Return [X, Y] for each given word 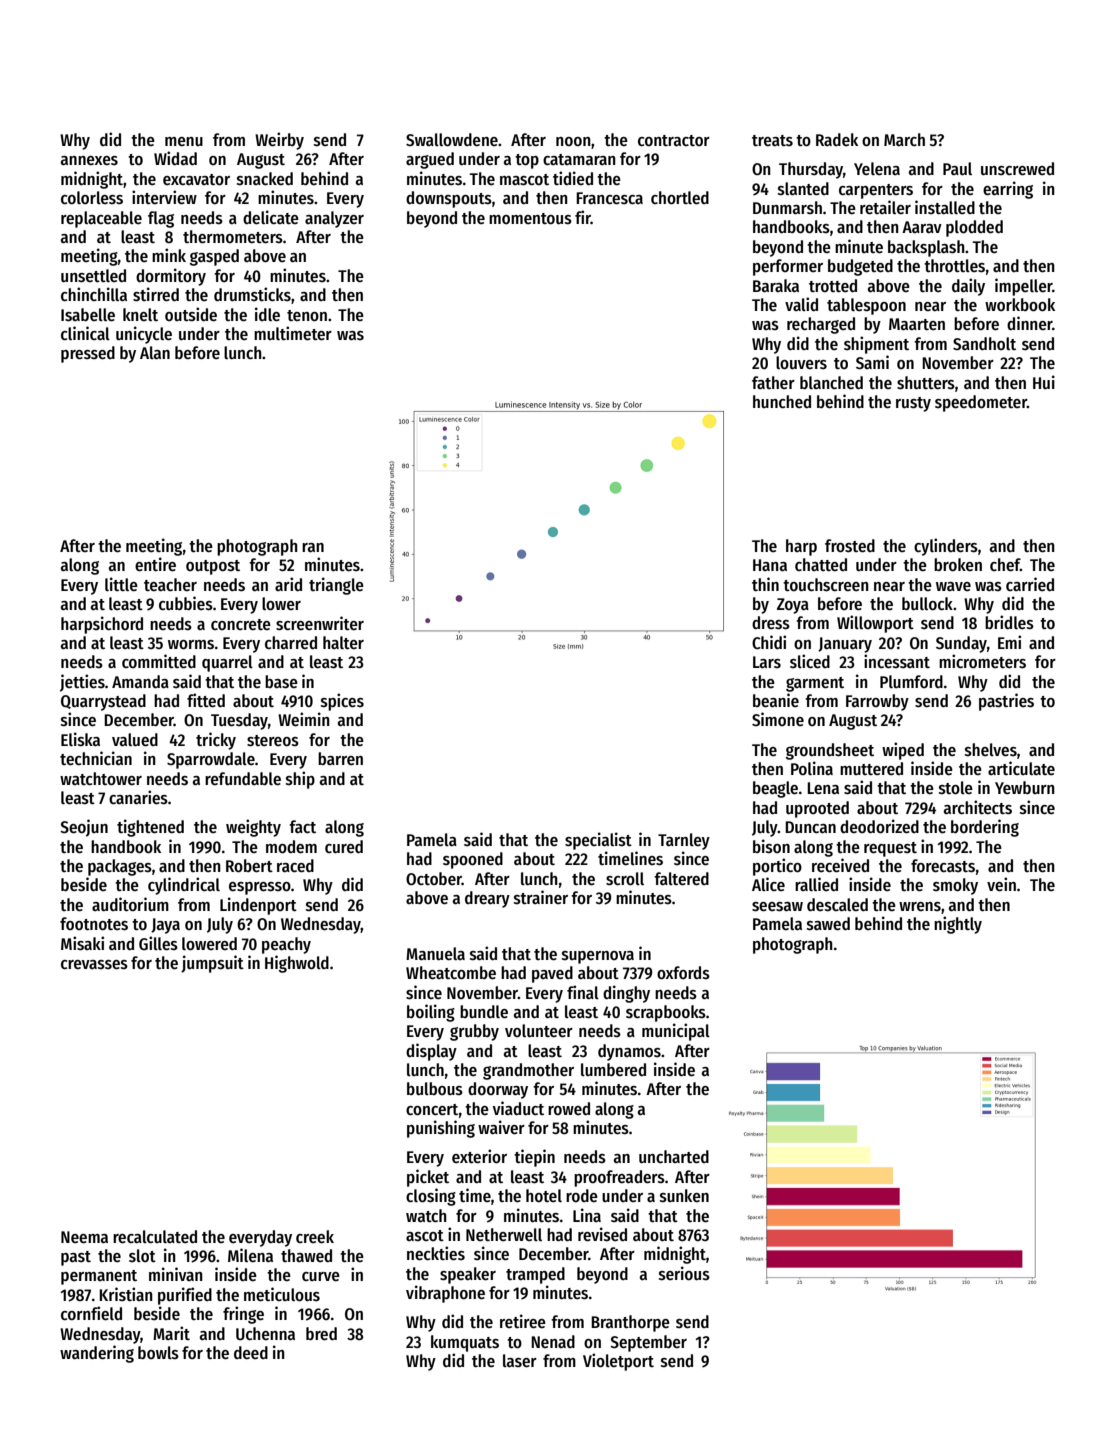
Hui [1044, 382]
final [583, 992]
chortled [680, 198]
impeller [1024, 287]
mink [169, 255]
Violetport [618, 1362]
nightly [958, 925]
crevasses [94, 965]
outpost [213, 567]
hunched [782, 402]
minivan [176, 1274]
